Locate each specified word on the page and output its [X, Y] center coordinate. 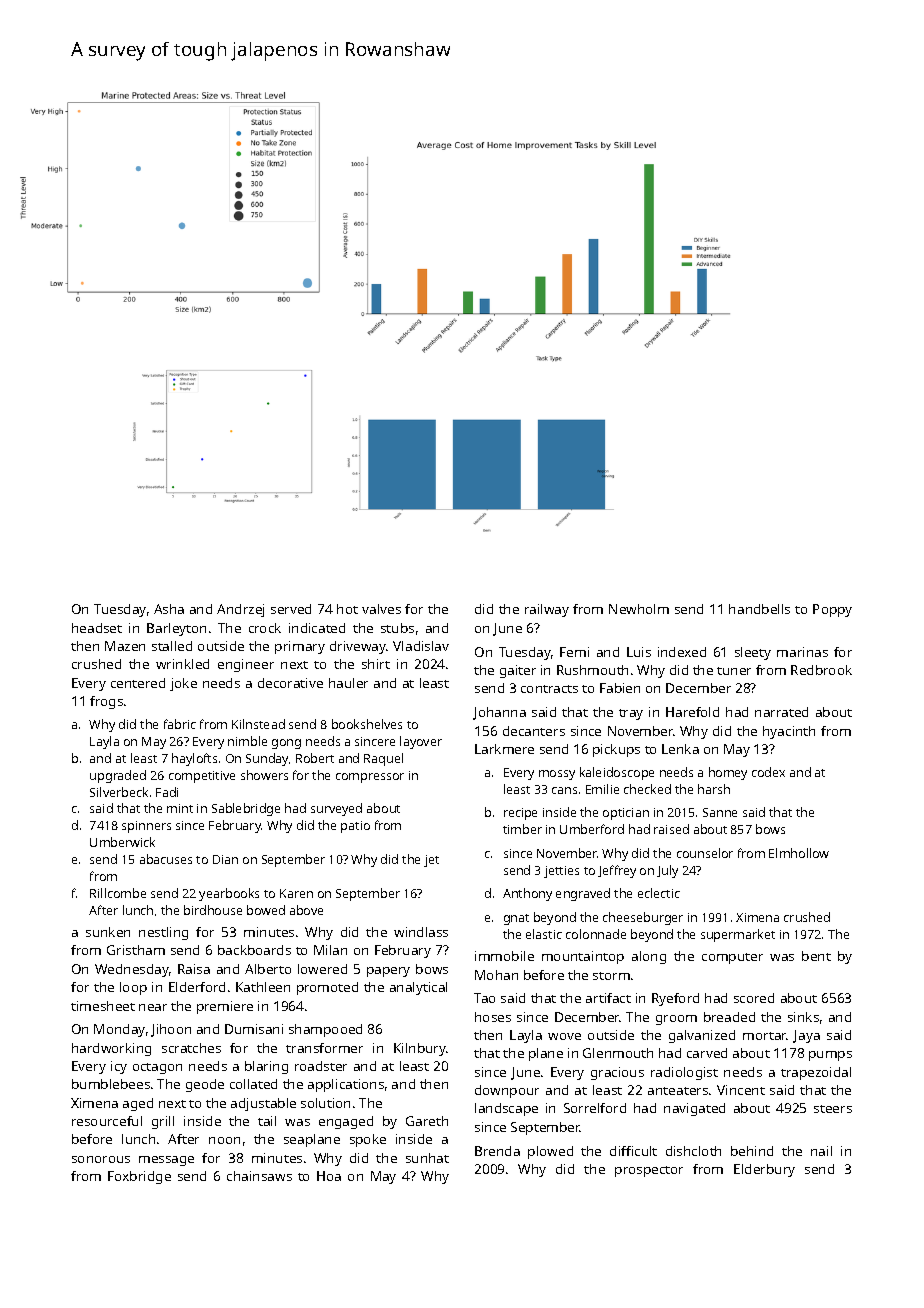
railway [547, 610]
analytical [418, 988]
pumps [830, 1056]
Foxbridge [139, 1177]
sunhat [427, 1158]
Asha [169, 609]
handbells [759, 609]
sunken [108, 932]
